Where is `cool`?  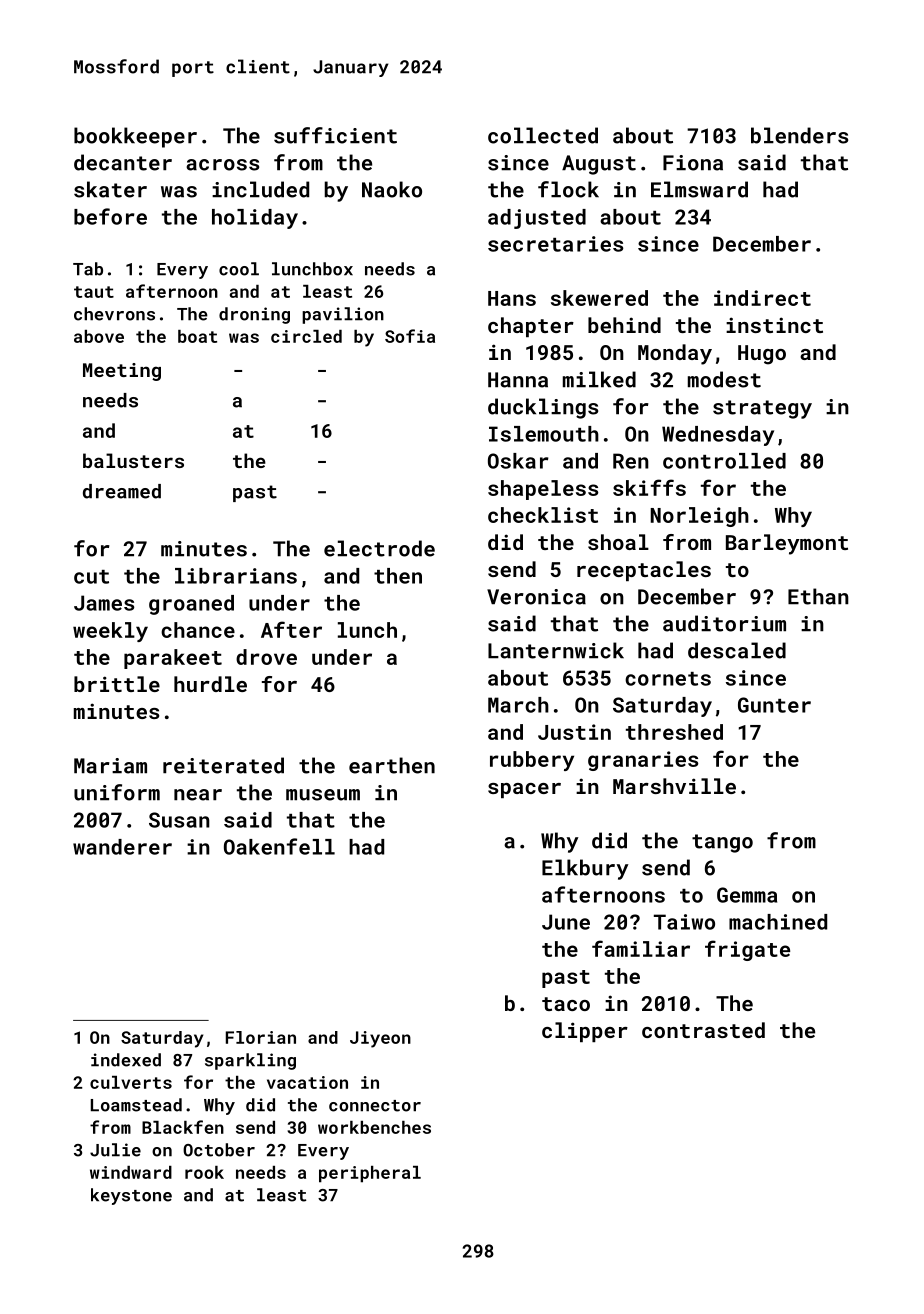
cool is located at coordinates (239, 269).
